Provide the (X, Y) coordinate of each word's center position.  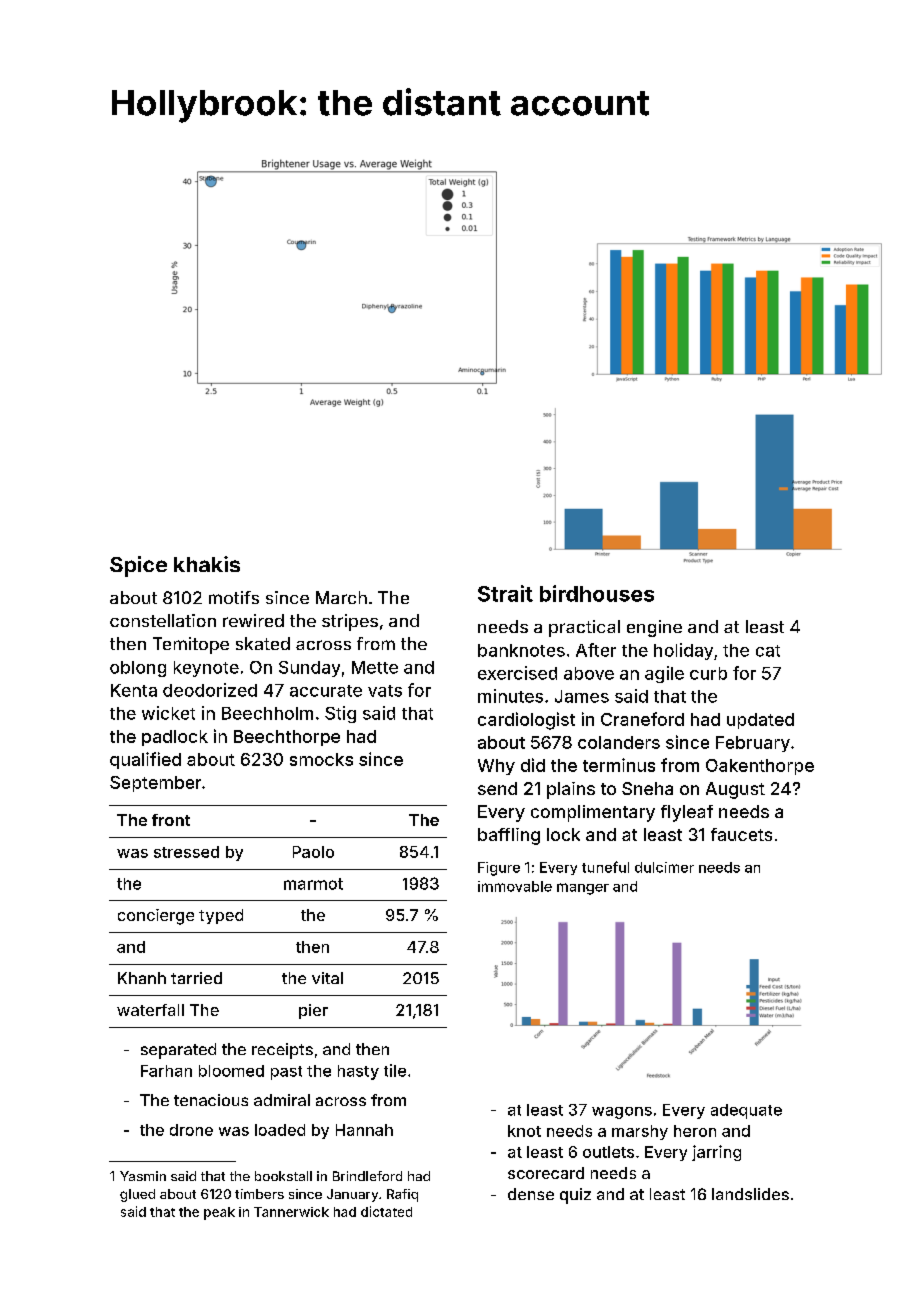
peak (219, 1213)
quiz (575, 1196)
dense (531, 1194)
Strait (505, 593)
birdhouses (597, 593)
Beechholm (267, 713)
